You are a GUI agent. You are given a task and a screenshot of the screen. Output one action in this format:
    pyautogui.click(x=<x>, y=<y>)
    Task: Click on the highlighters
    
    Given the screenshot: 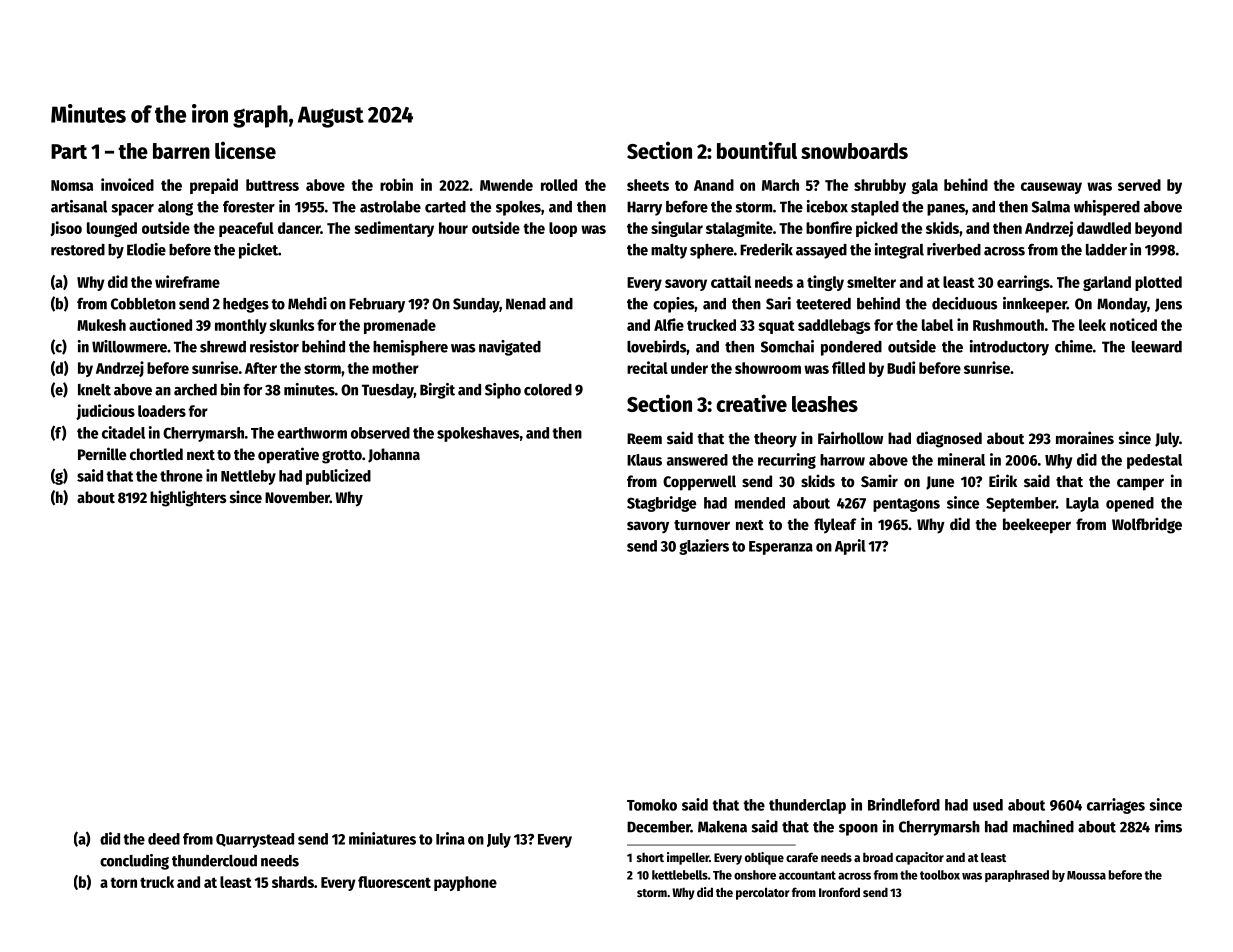 What is the action you would take?
    pyautogui.click(x=188, y=498)
